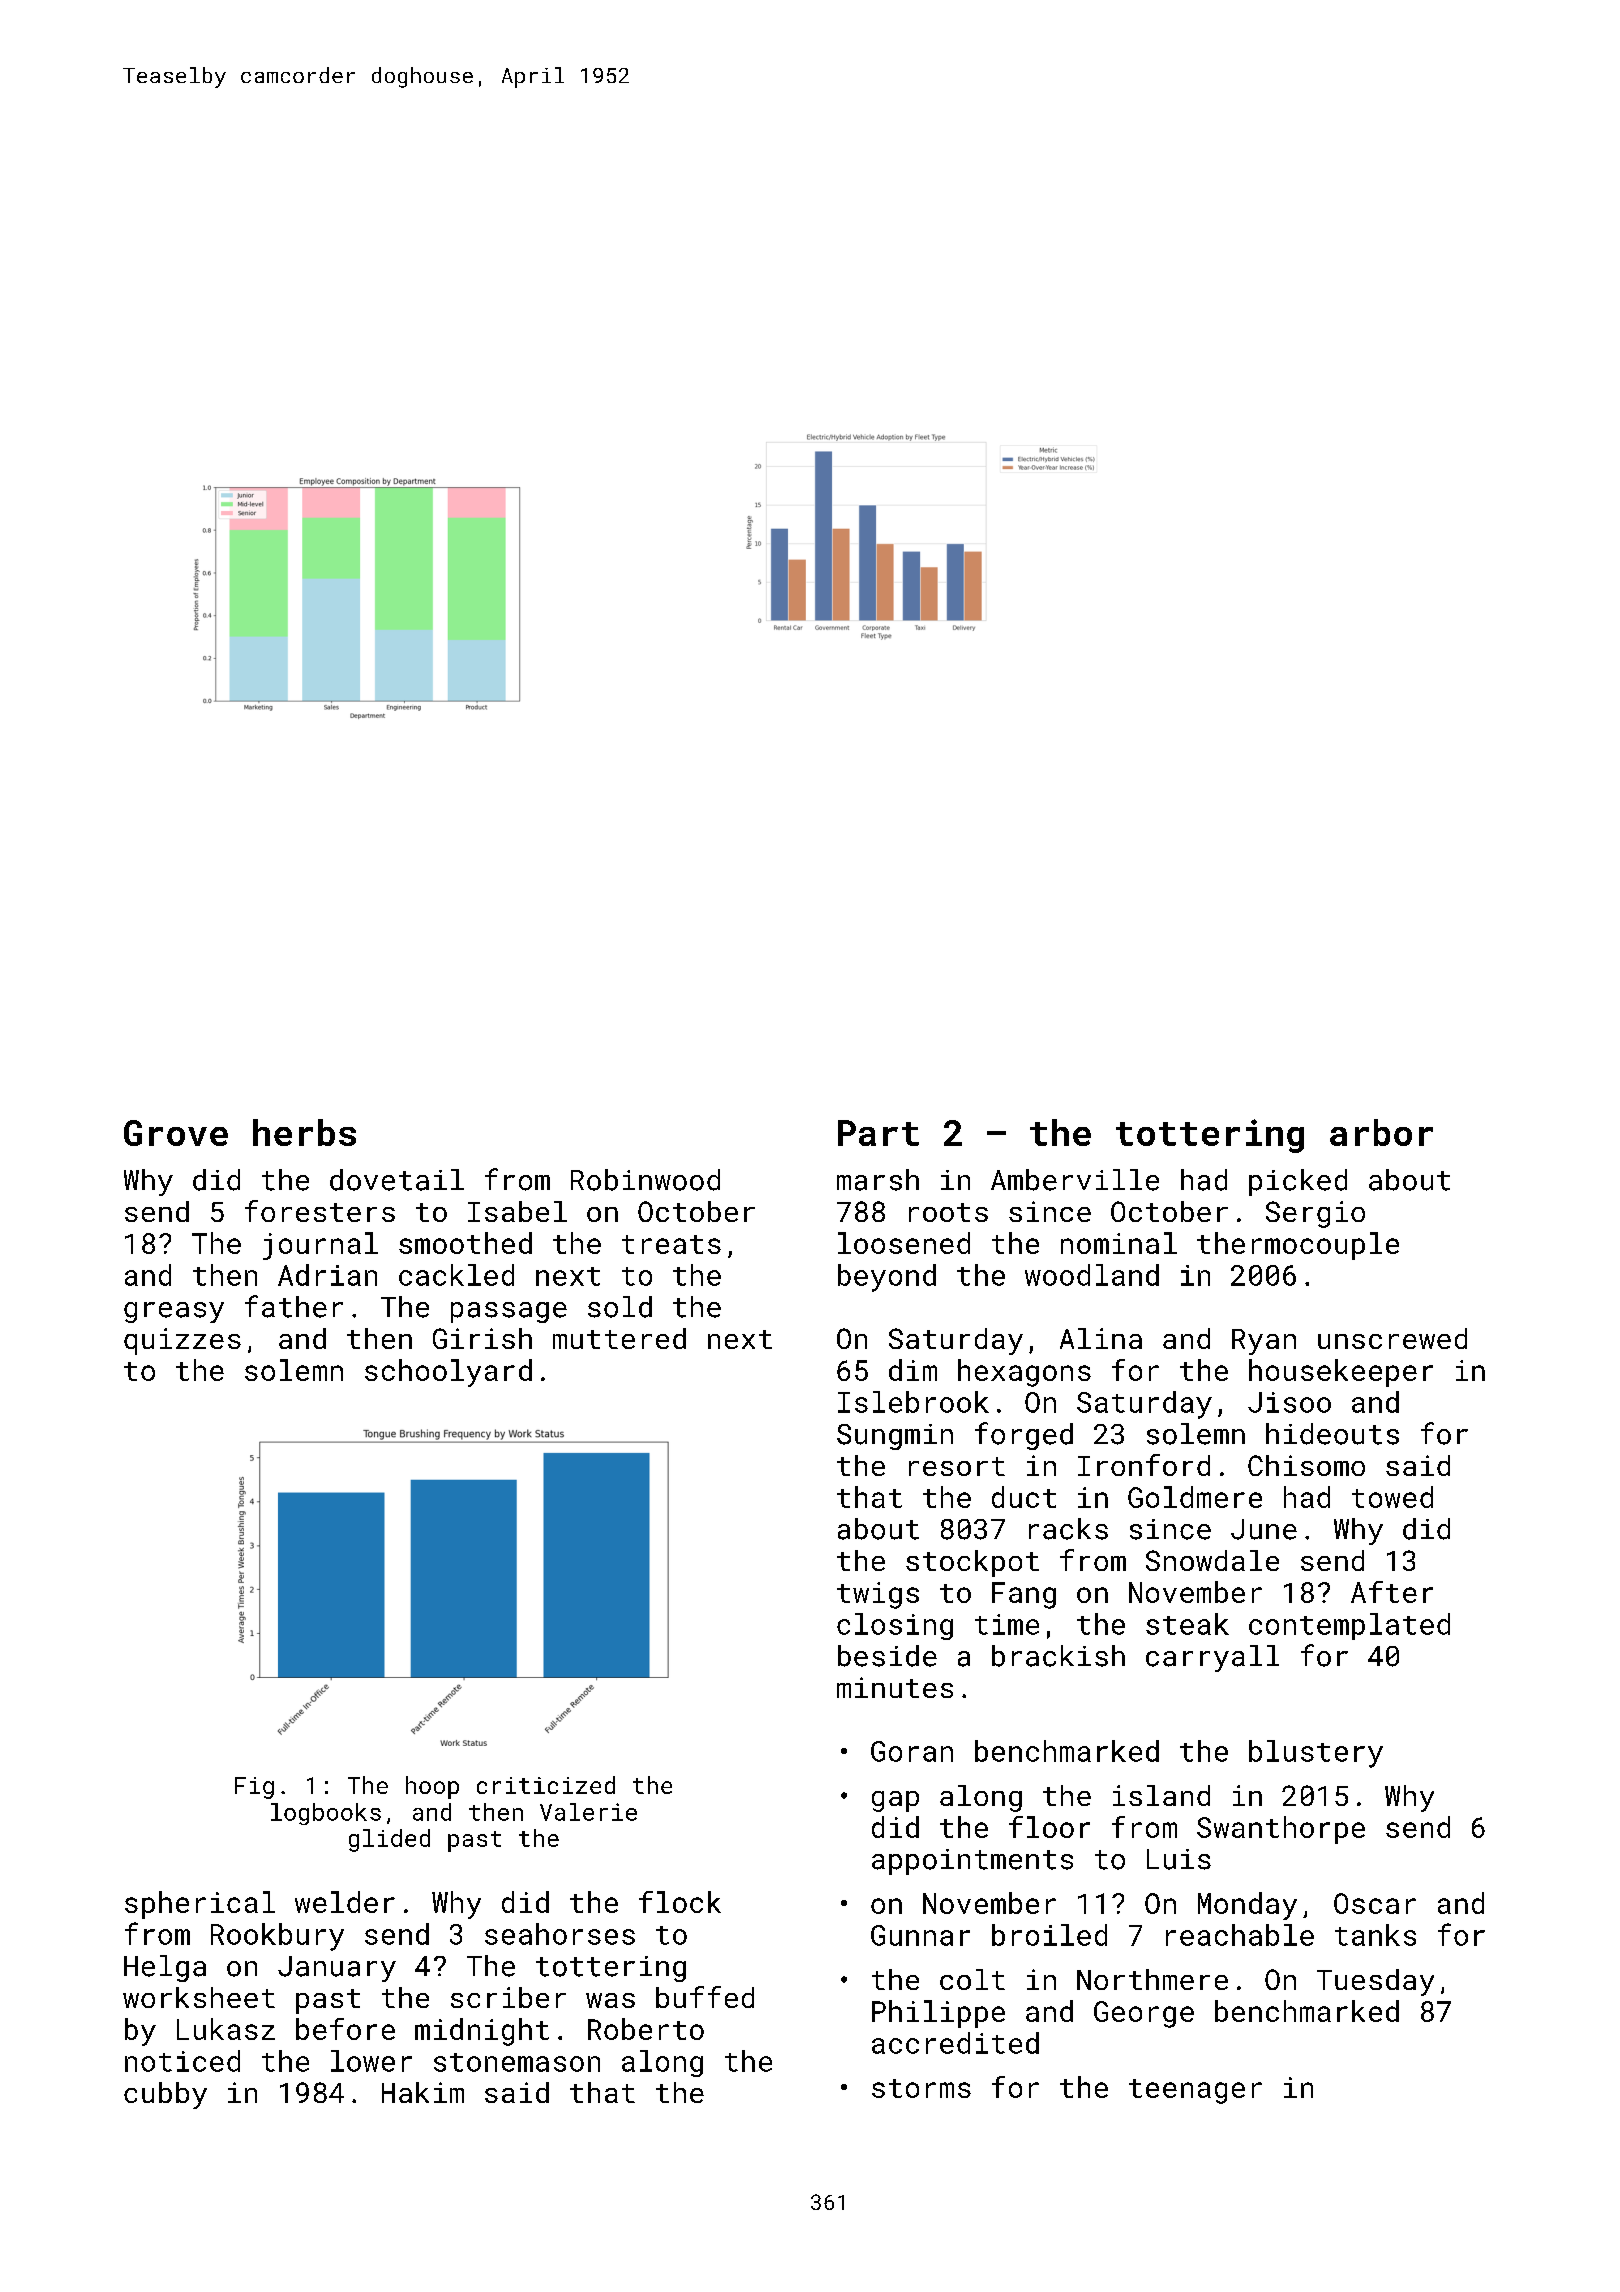 Image resolution: width=1620 pixels, height=2292 pixels. What do you see at coordinates (1101, 1338) in the page?
I see `Alina` at bounding box center [1101, 1338].
